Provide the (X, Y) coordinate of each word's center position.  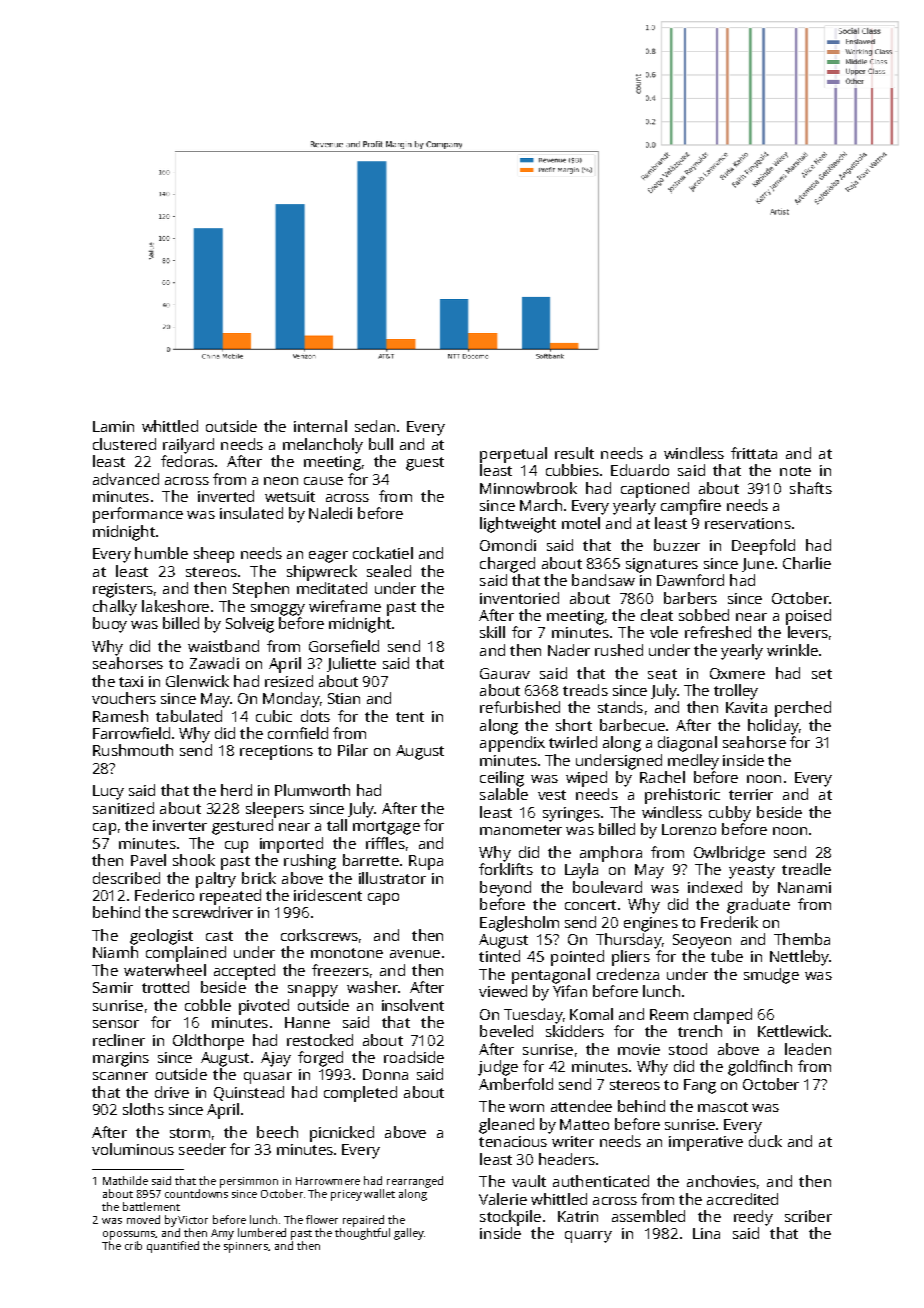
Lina (706, 1233)
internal (320, 426)
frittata (754, 453)
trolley (736, 692)
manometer (521, 830)
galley (409, 1234)
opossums (129, 1235)
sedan (375, 426)
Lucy (108, 792)
